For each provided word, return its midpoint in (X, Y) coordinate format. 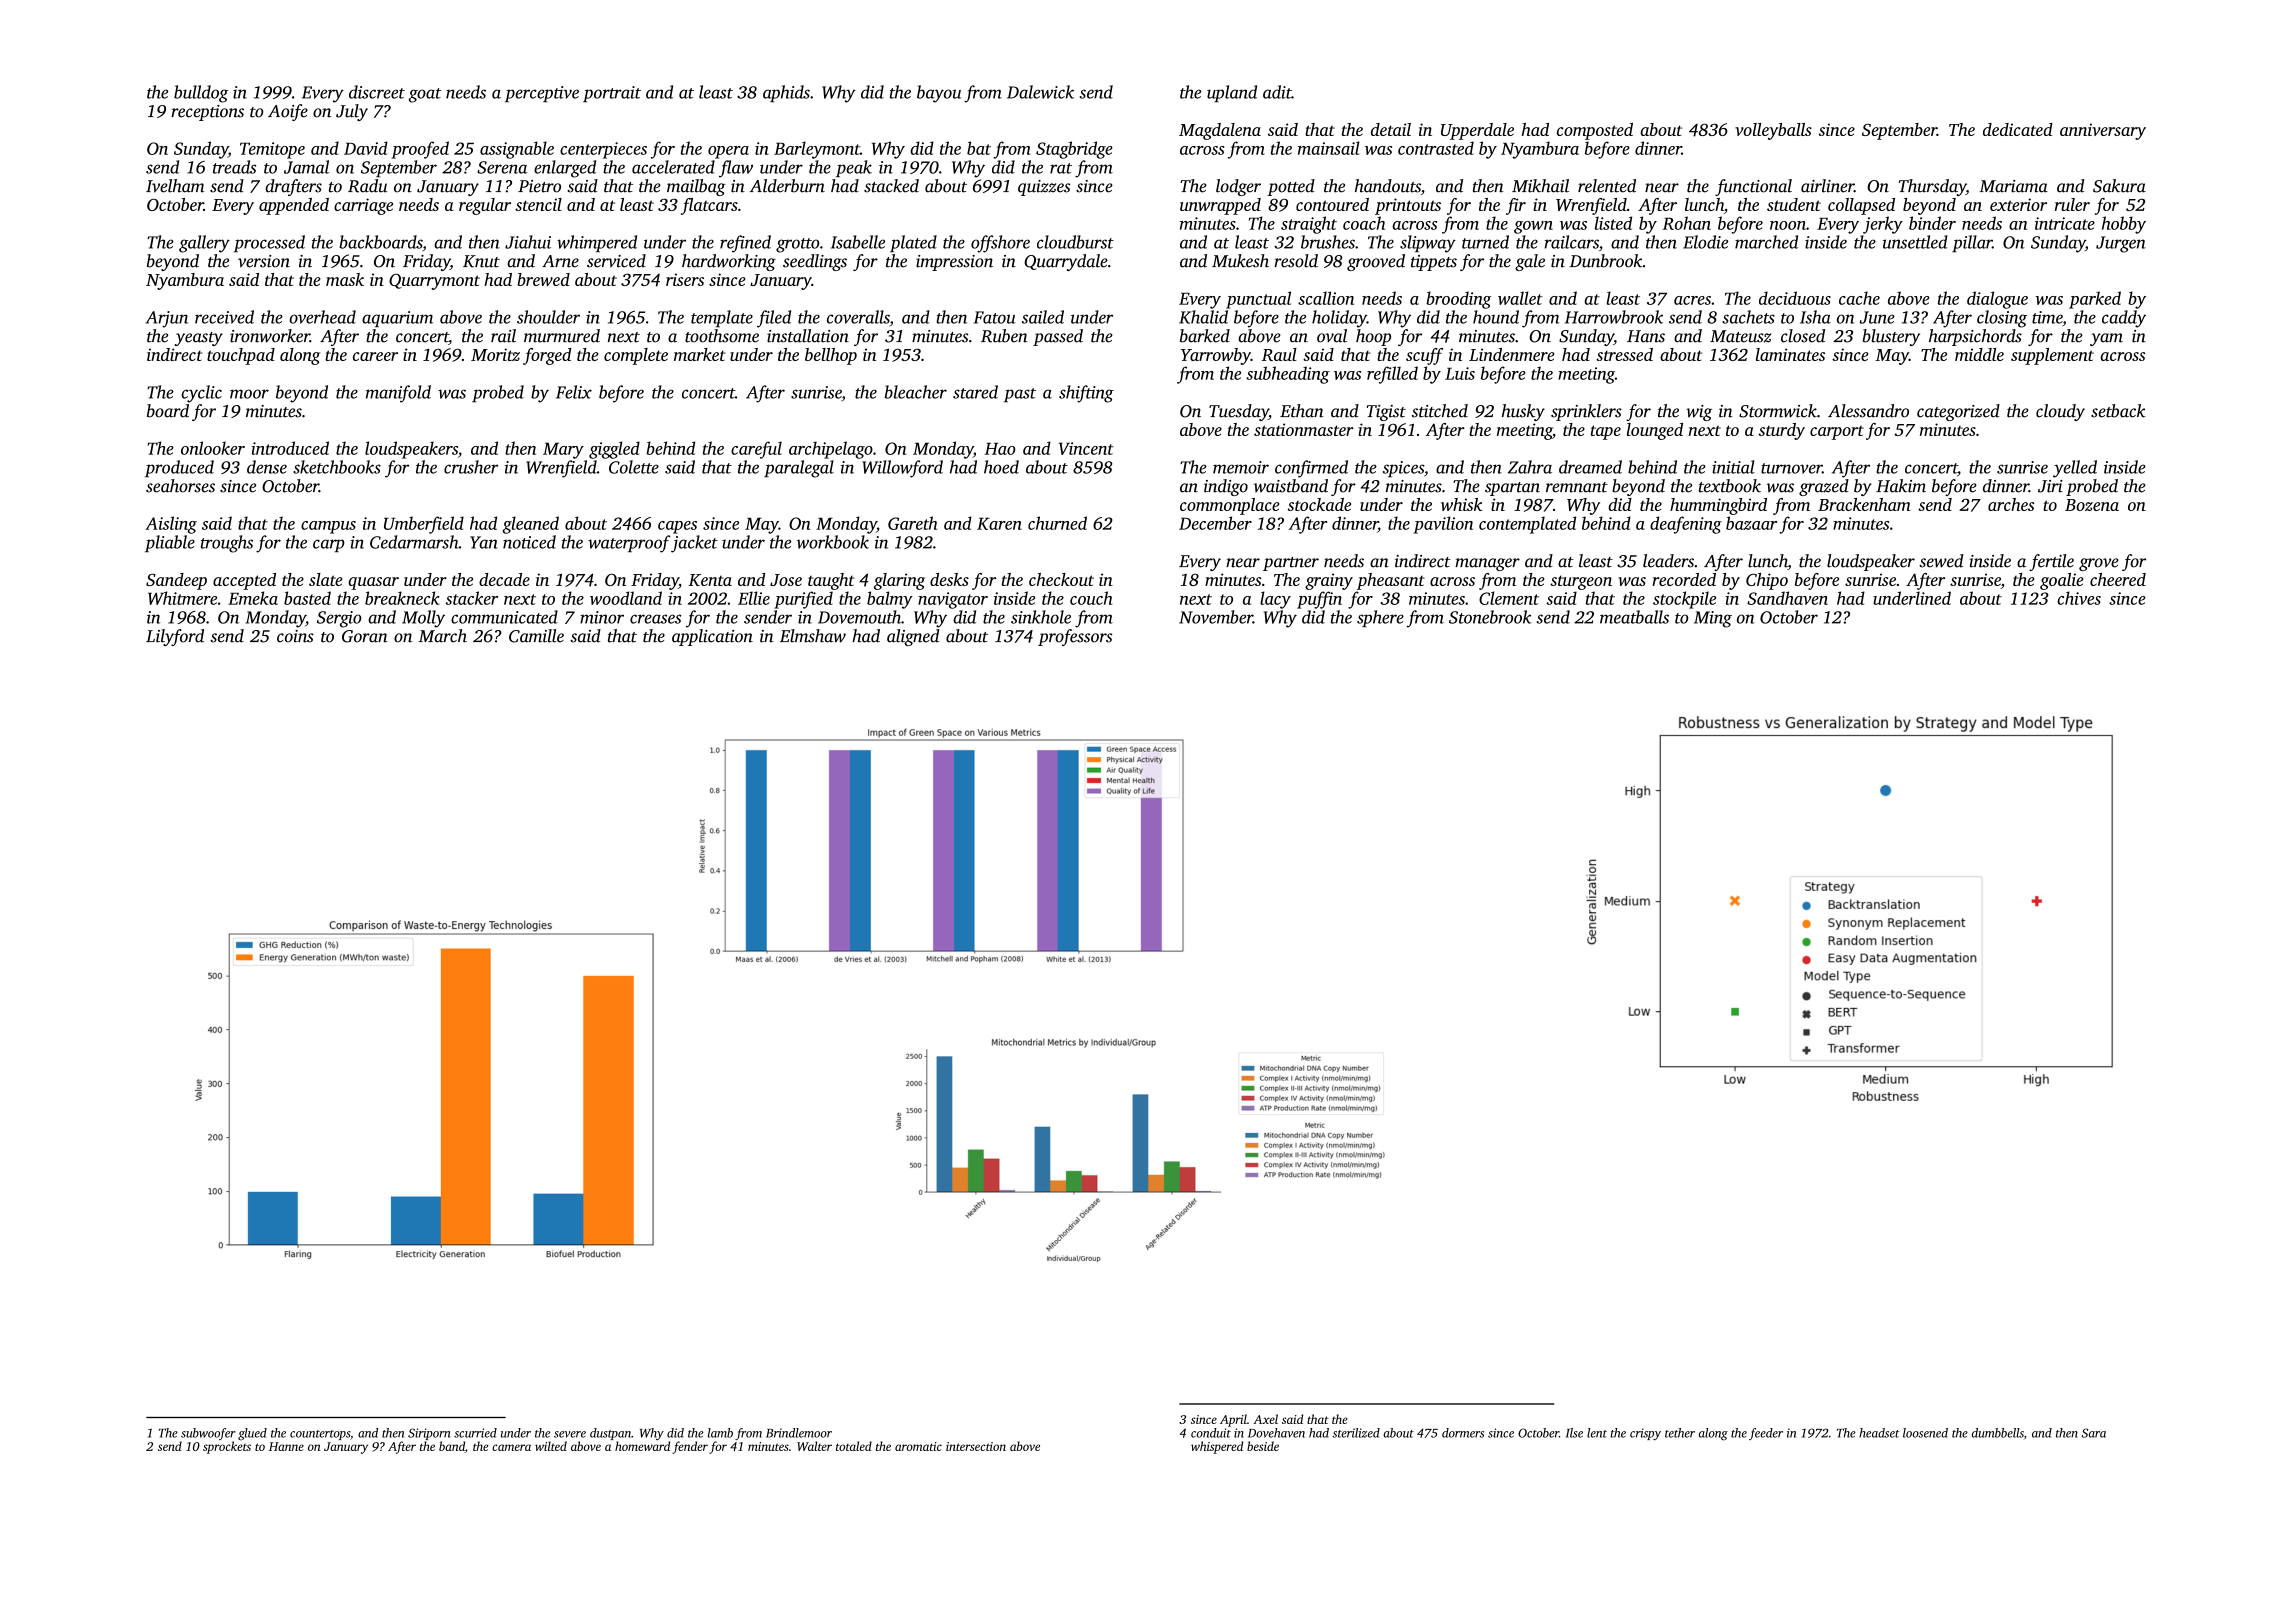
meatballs (1634, 617)
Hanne (286, 1446)
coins (295, 636)
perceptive (542, 94)
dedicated (2018, 129)
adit (1277, 92)
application (712, 637)
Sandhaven (1787, 598)
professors (1075, 637)
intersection (976, 1446)
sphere (1380, 618)
